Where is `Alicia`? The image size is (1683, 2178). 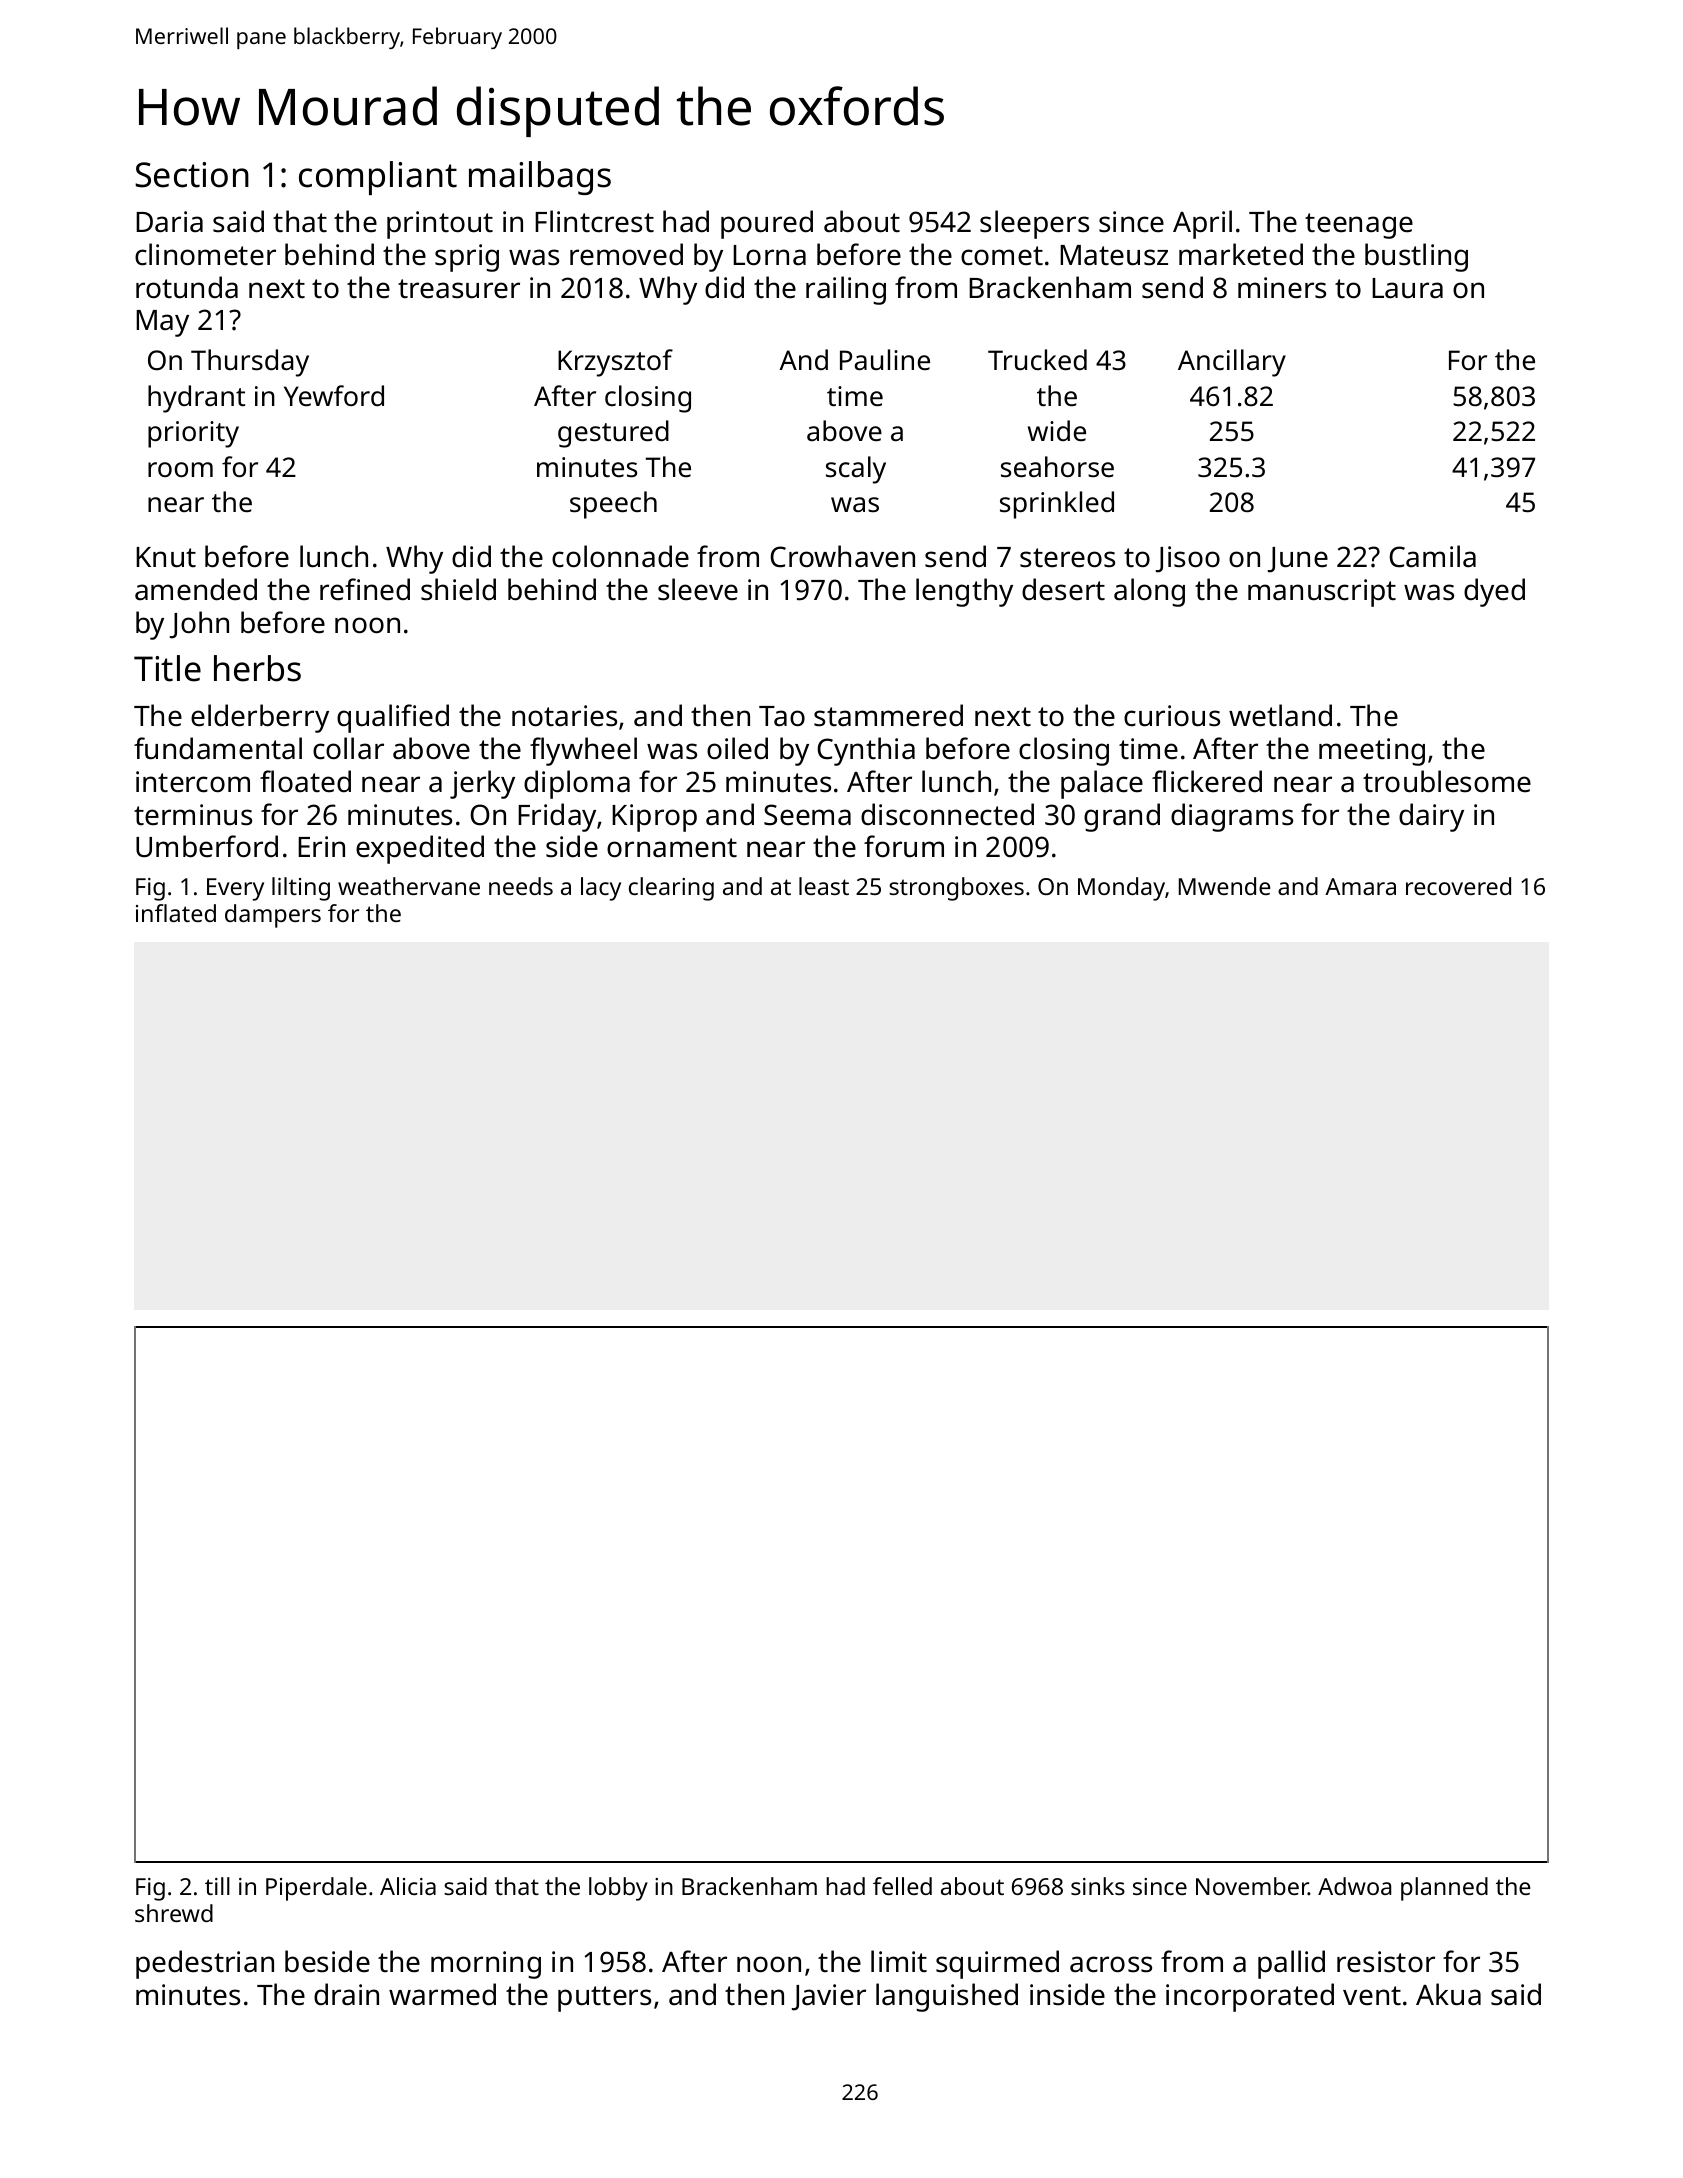 Alicia is located at coordinates (408, 1886).
